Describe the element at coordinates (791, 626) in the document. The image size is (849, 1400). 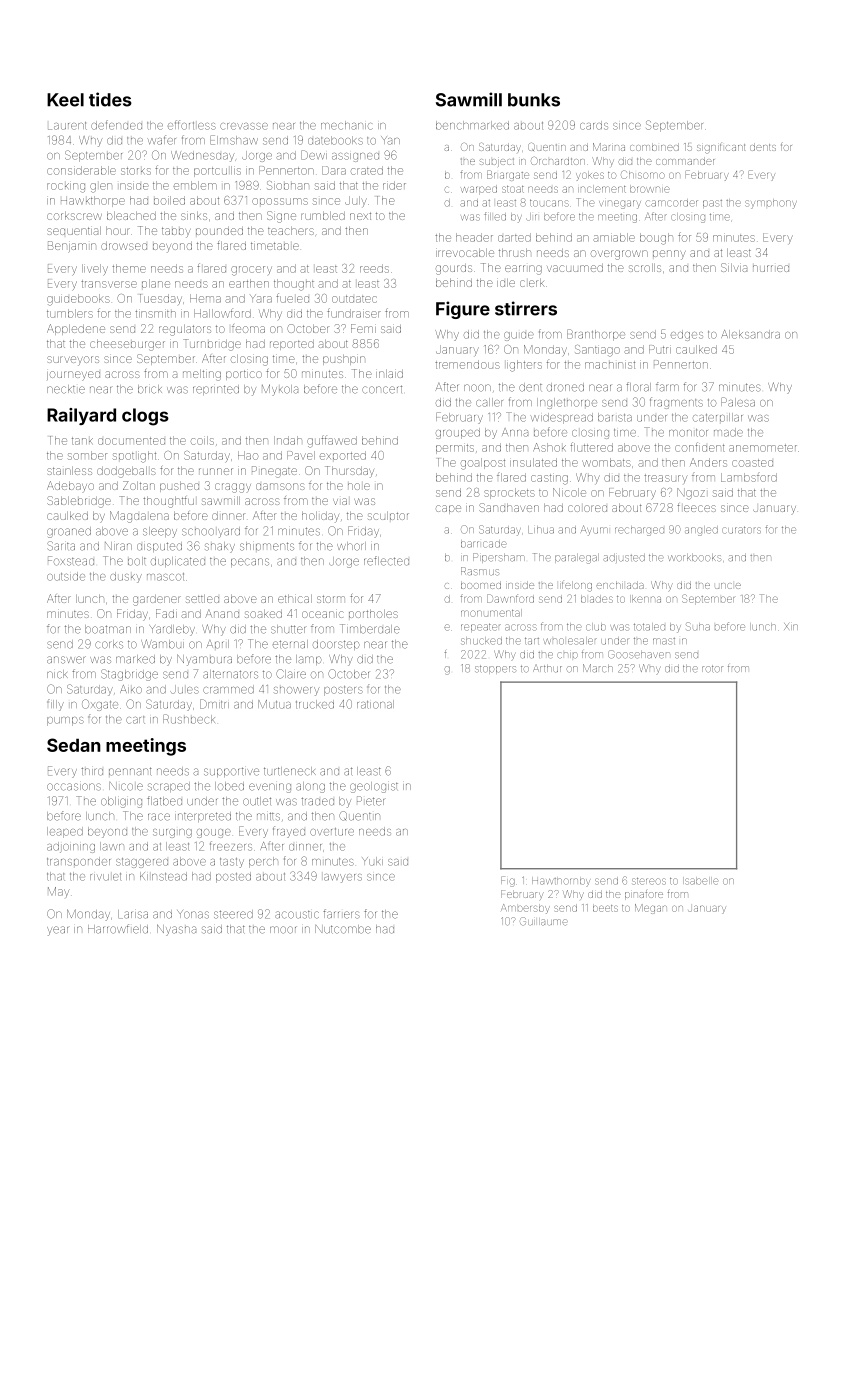
I see `Xin` at that location.
